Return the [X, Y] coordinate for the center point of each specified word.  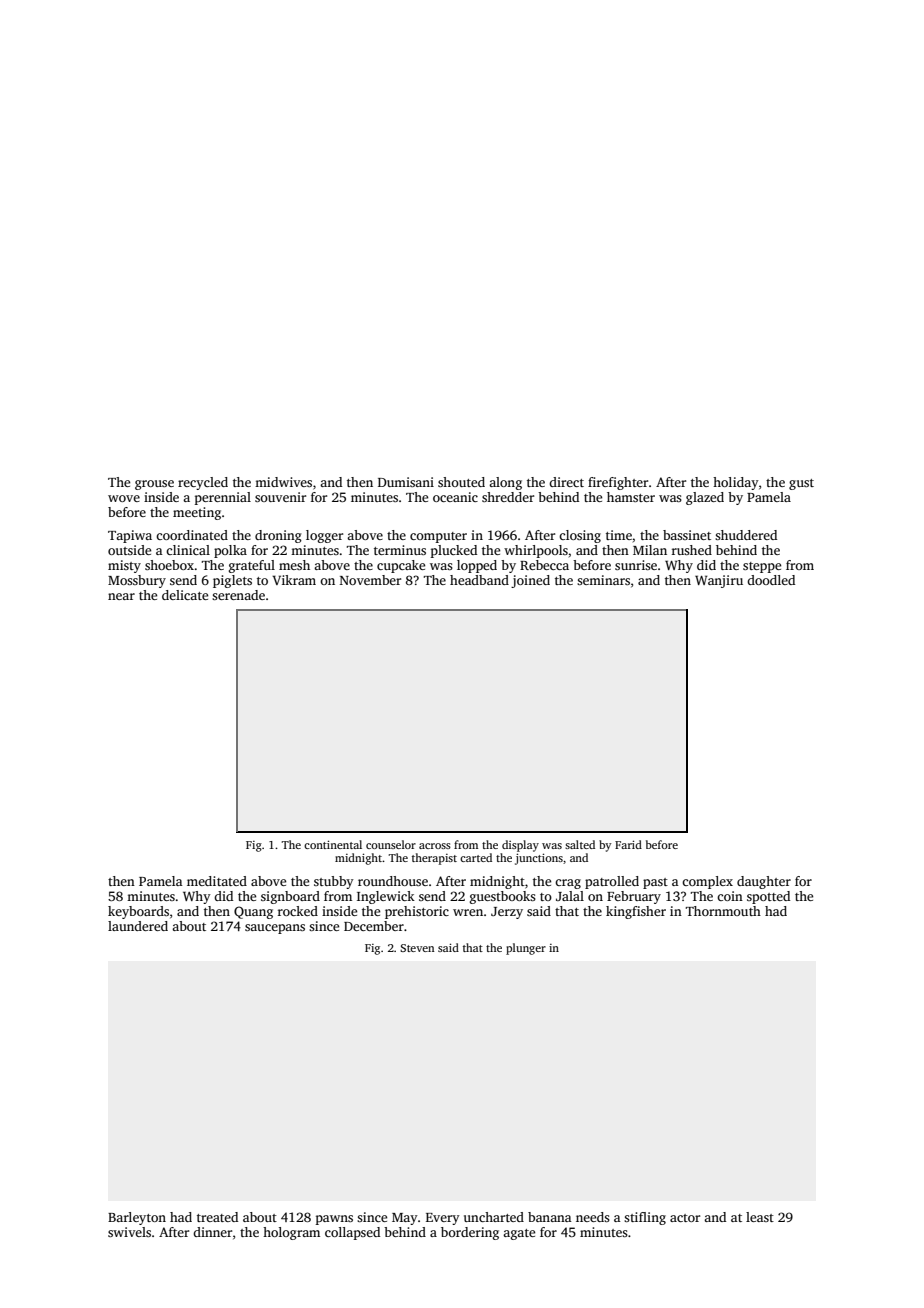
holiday [736, 483]
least [760, 1217]
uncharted [494, 1217]
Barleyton [137, 1218]
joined [530, 581]
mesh [294, 565]
